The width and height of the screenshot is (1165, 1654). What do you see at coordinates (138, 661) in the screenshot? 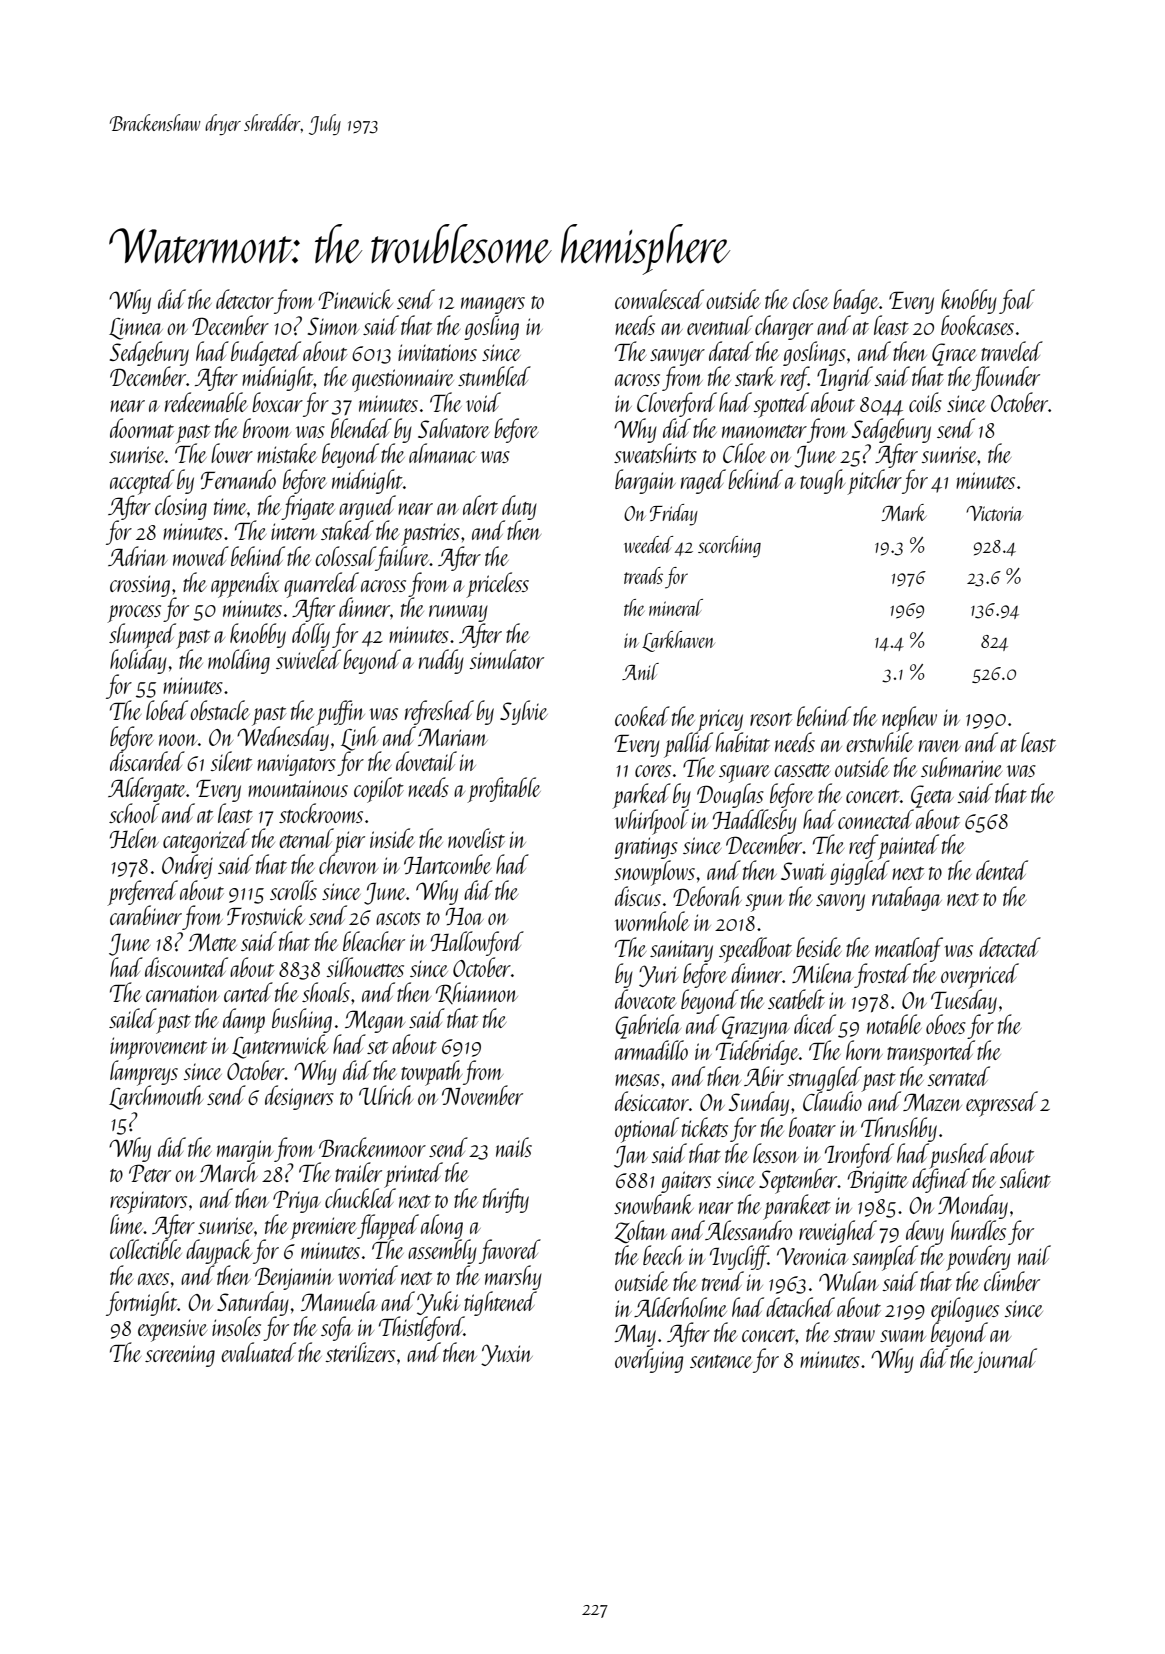
I see `holiday` at bounding box center [138, 661].
